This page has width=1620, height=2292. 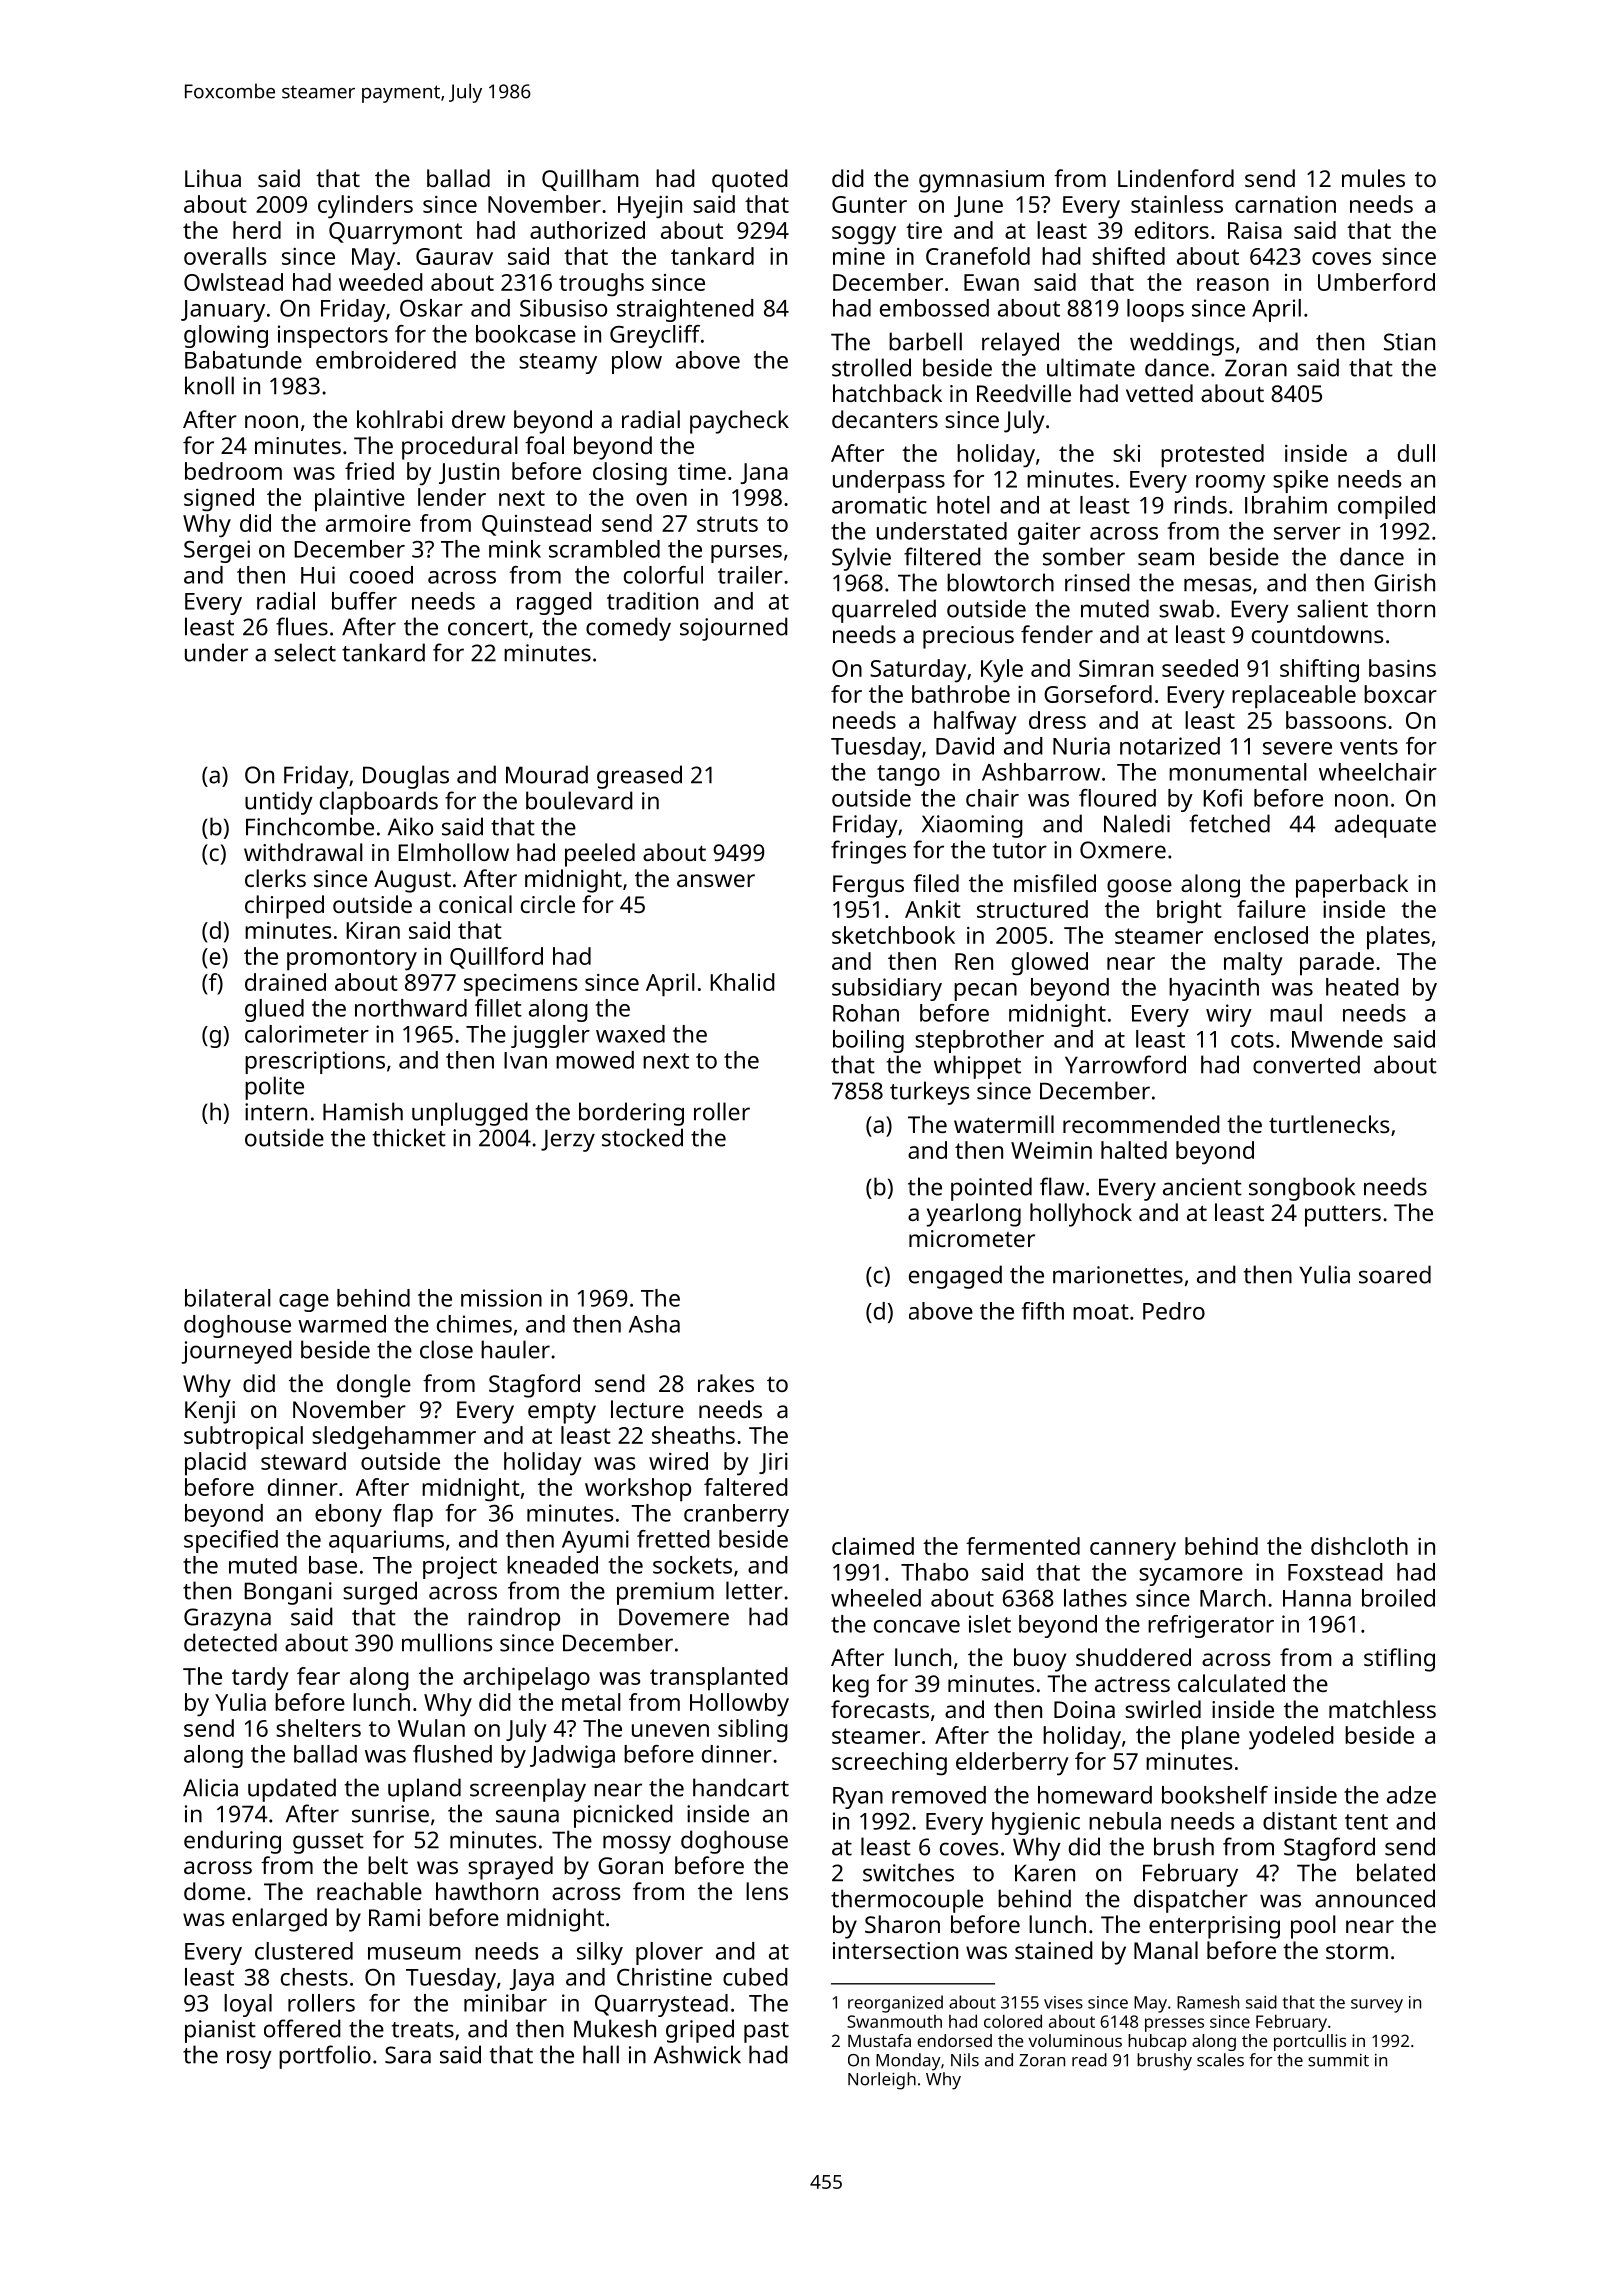 What do you see at coordinates (1395, 1274) in the page?
I see `soared` at bounding box center [1395, 1274].
